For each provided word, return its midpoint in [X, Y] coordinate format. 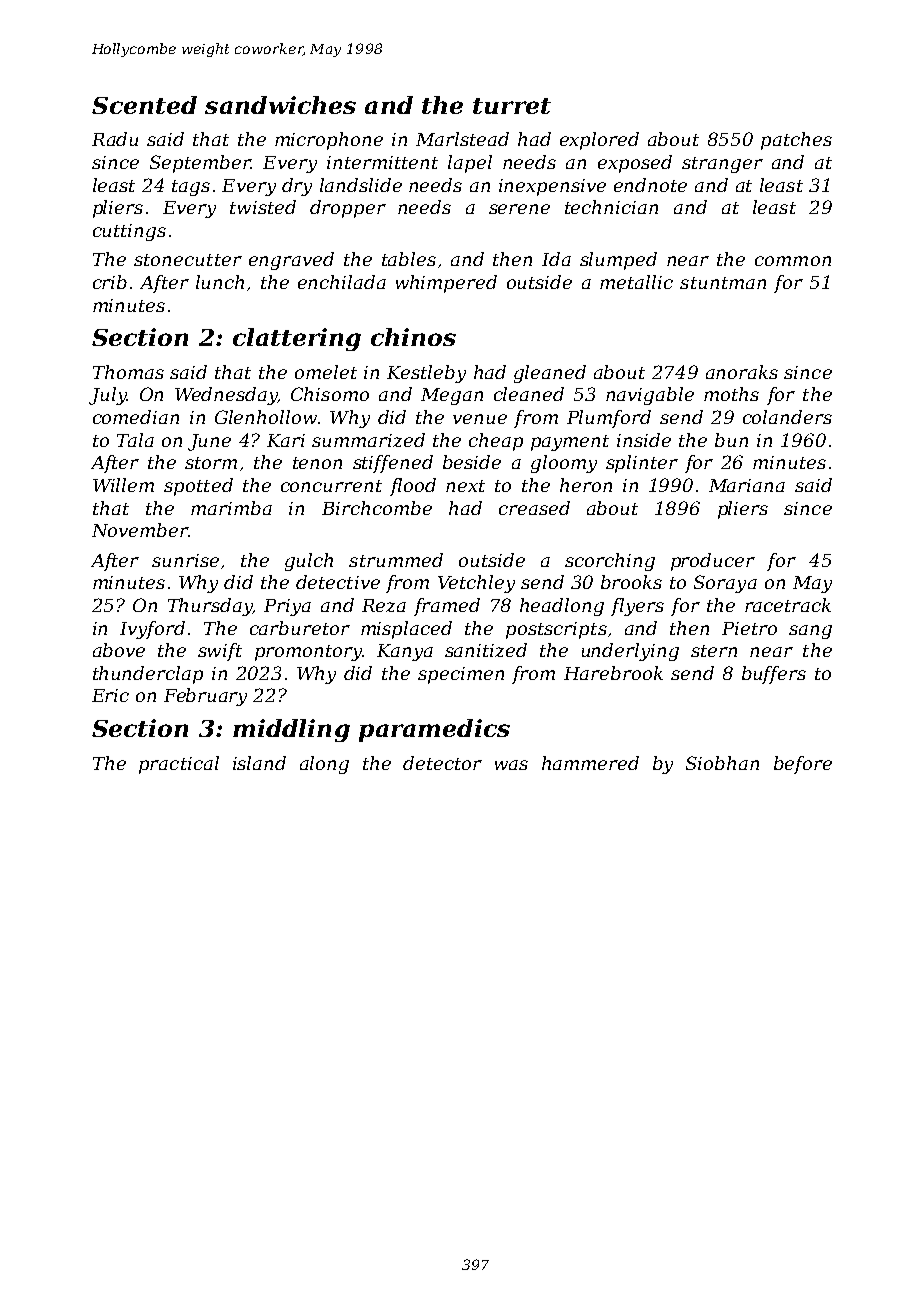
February [205, 697]
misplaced [406, 630]
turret [512, 106]
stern [714, 651]
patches [796, 141]
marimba [231, 508]
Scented [144, 105]
